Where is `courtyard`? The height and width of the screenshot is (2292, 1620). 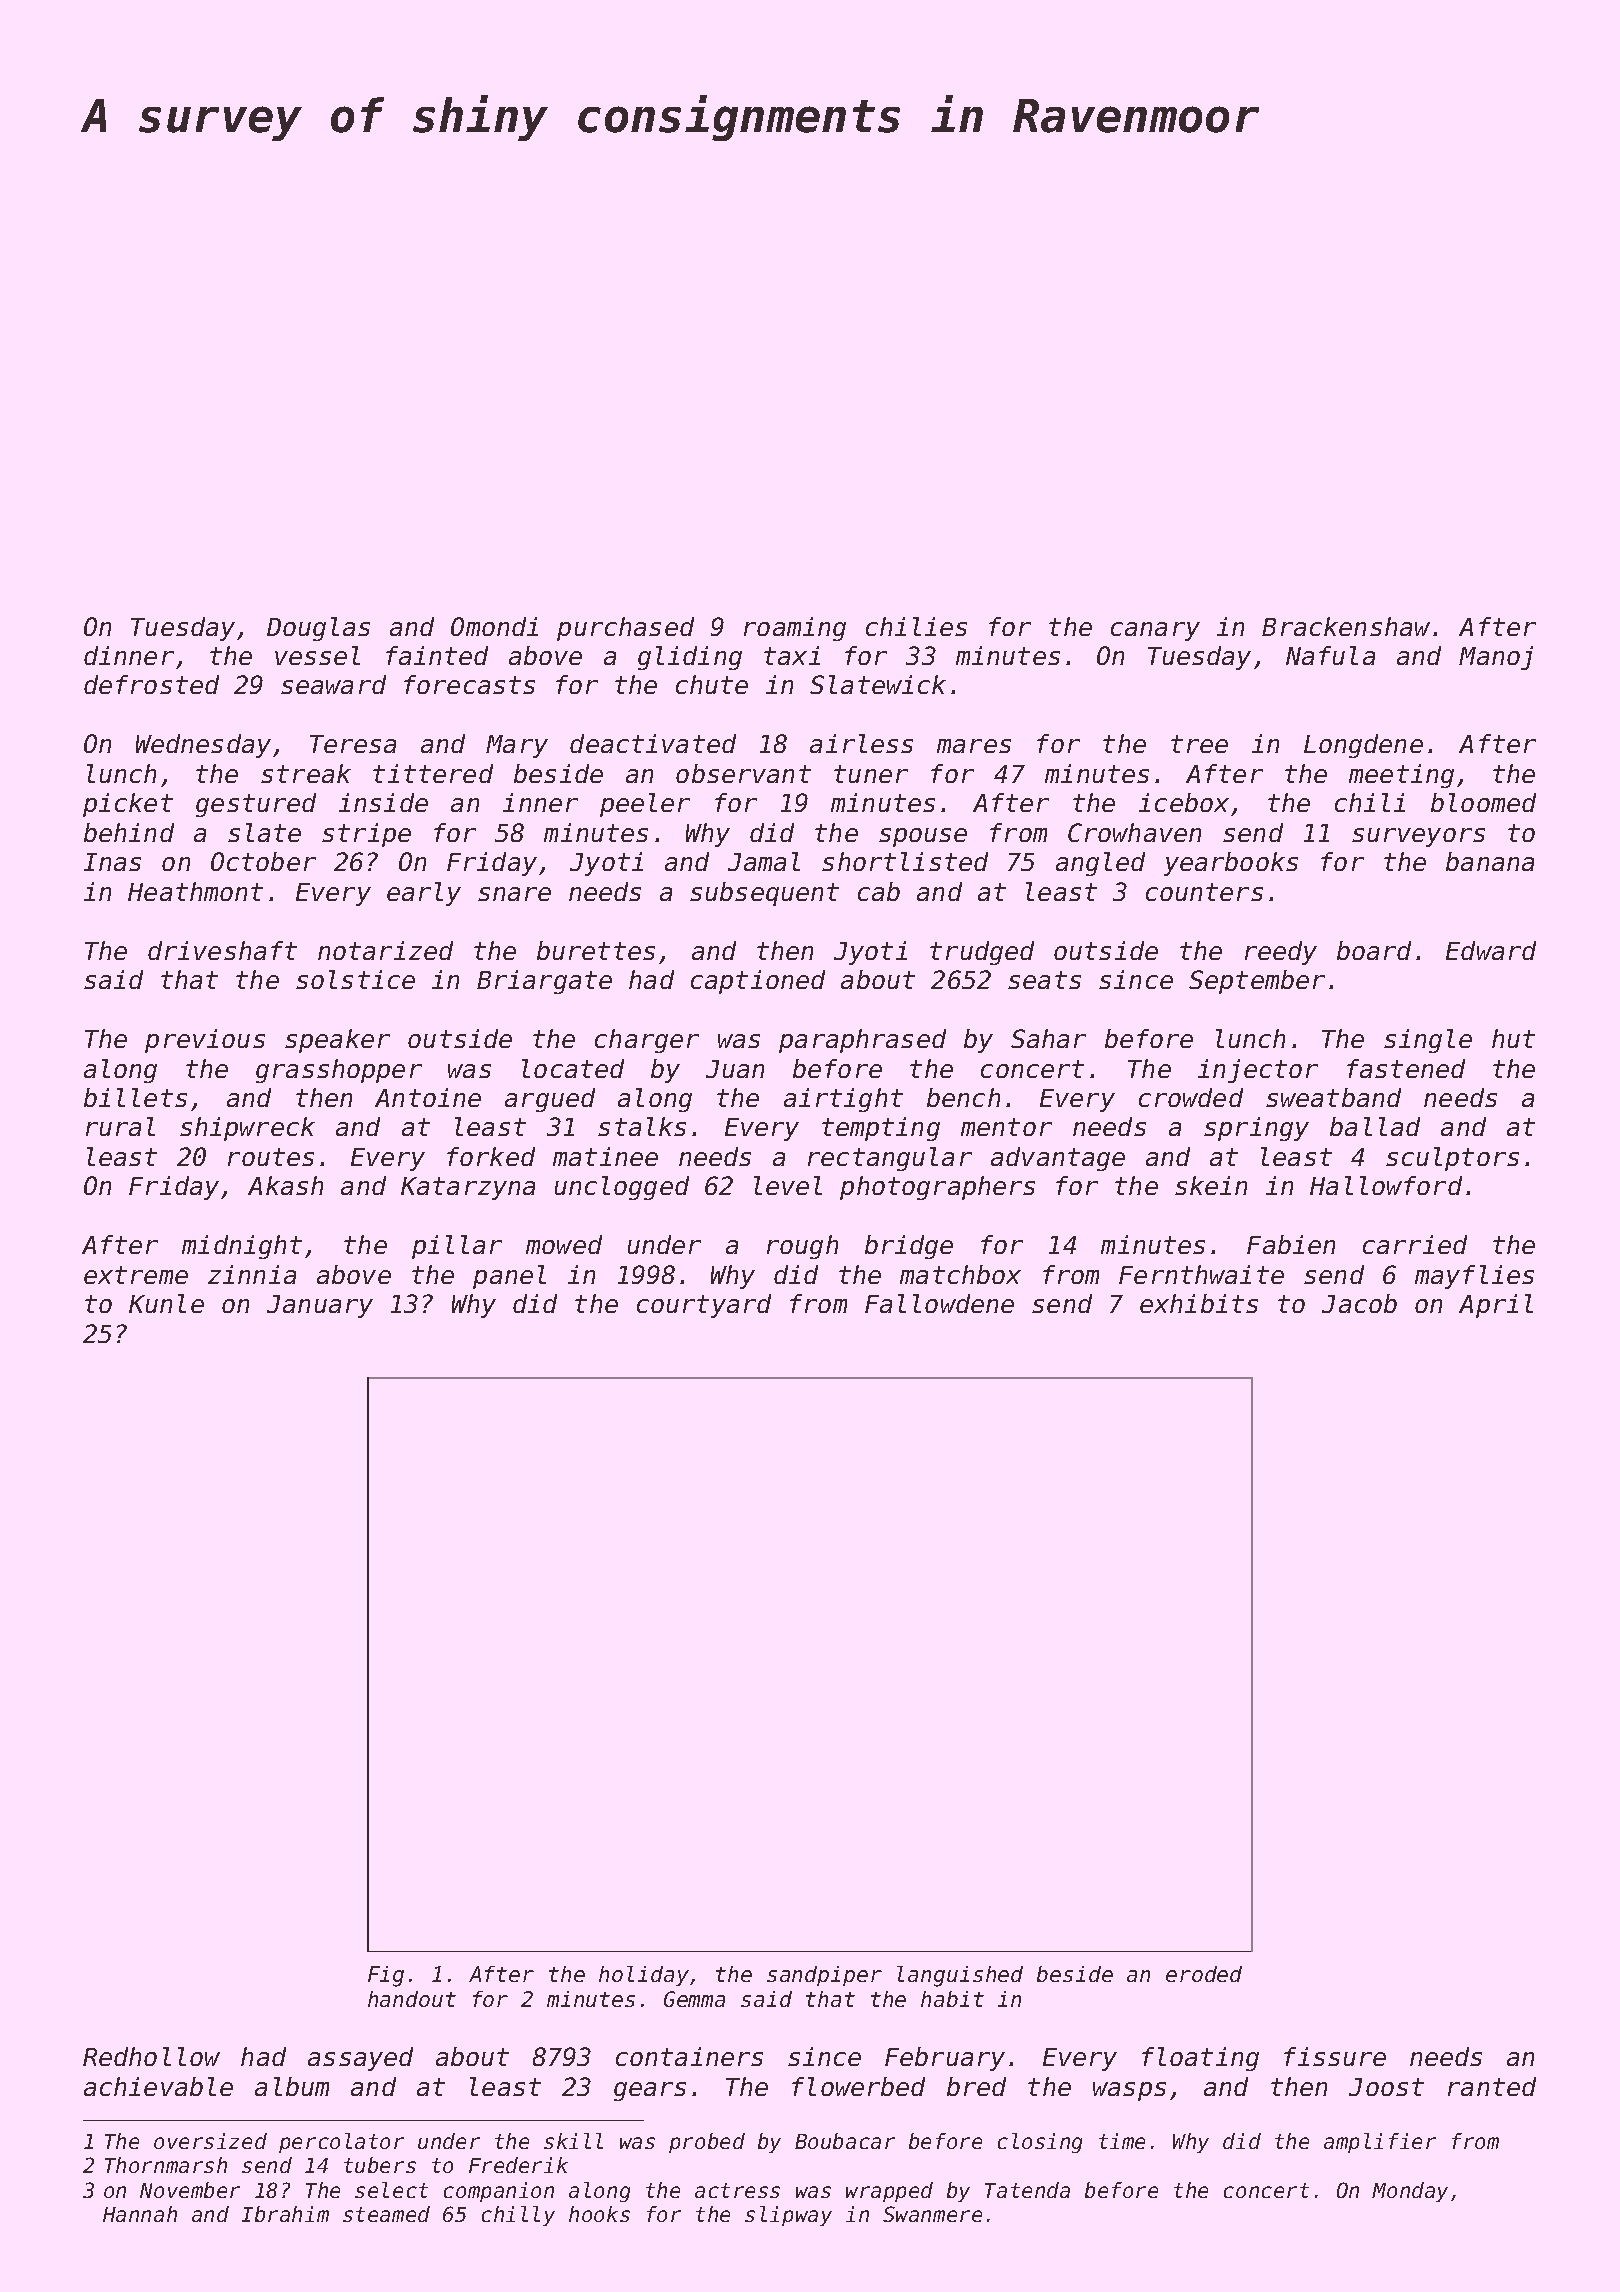 courtyard is located at coordinates (704, 1306).
